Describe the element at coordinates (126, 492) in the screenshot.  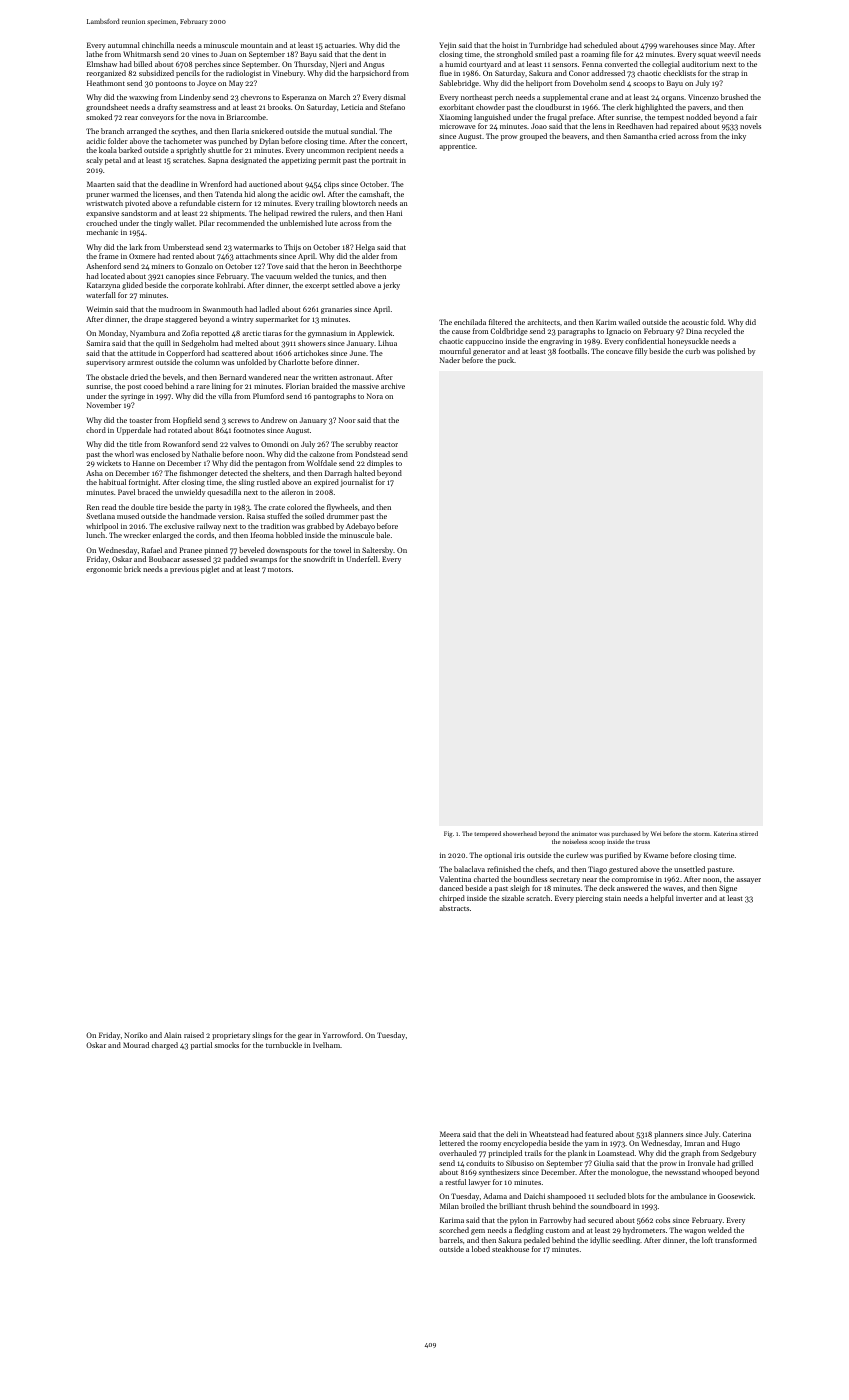
I see `Pavel` at that location.
